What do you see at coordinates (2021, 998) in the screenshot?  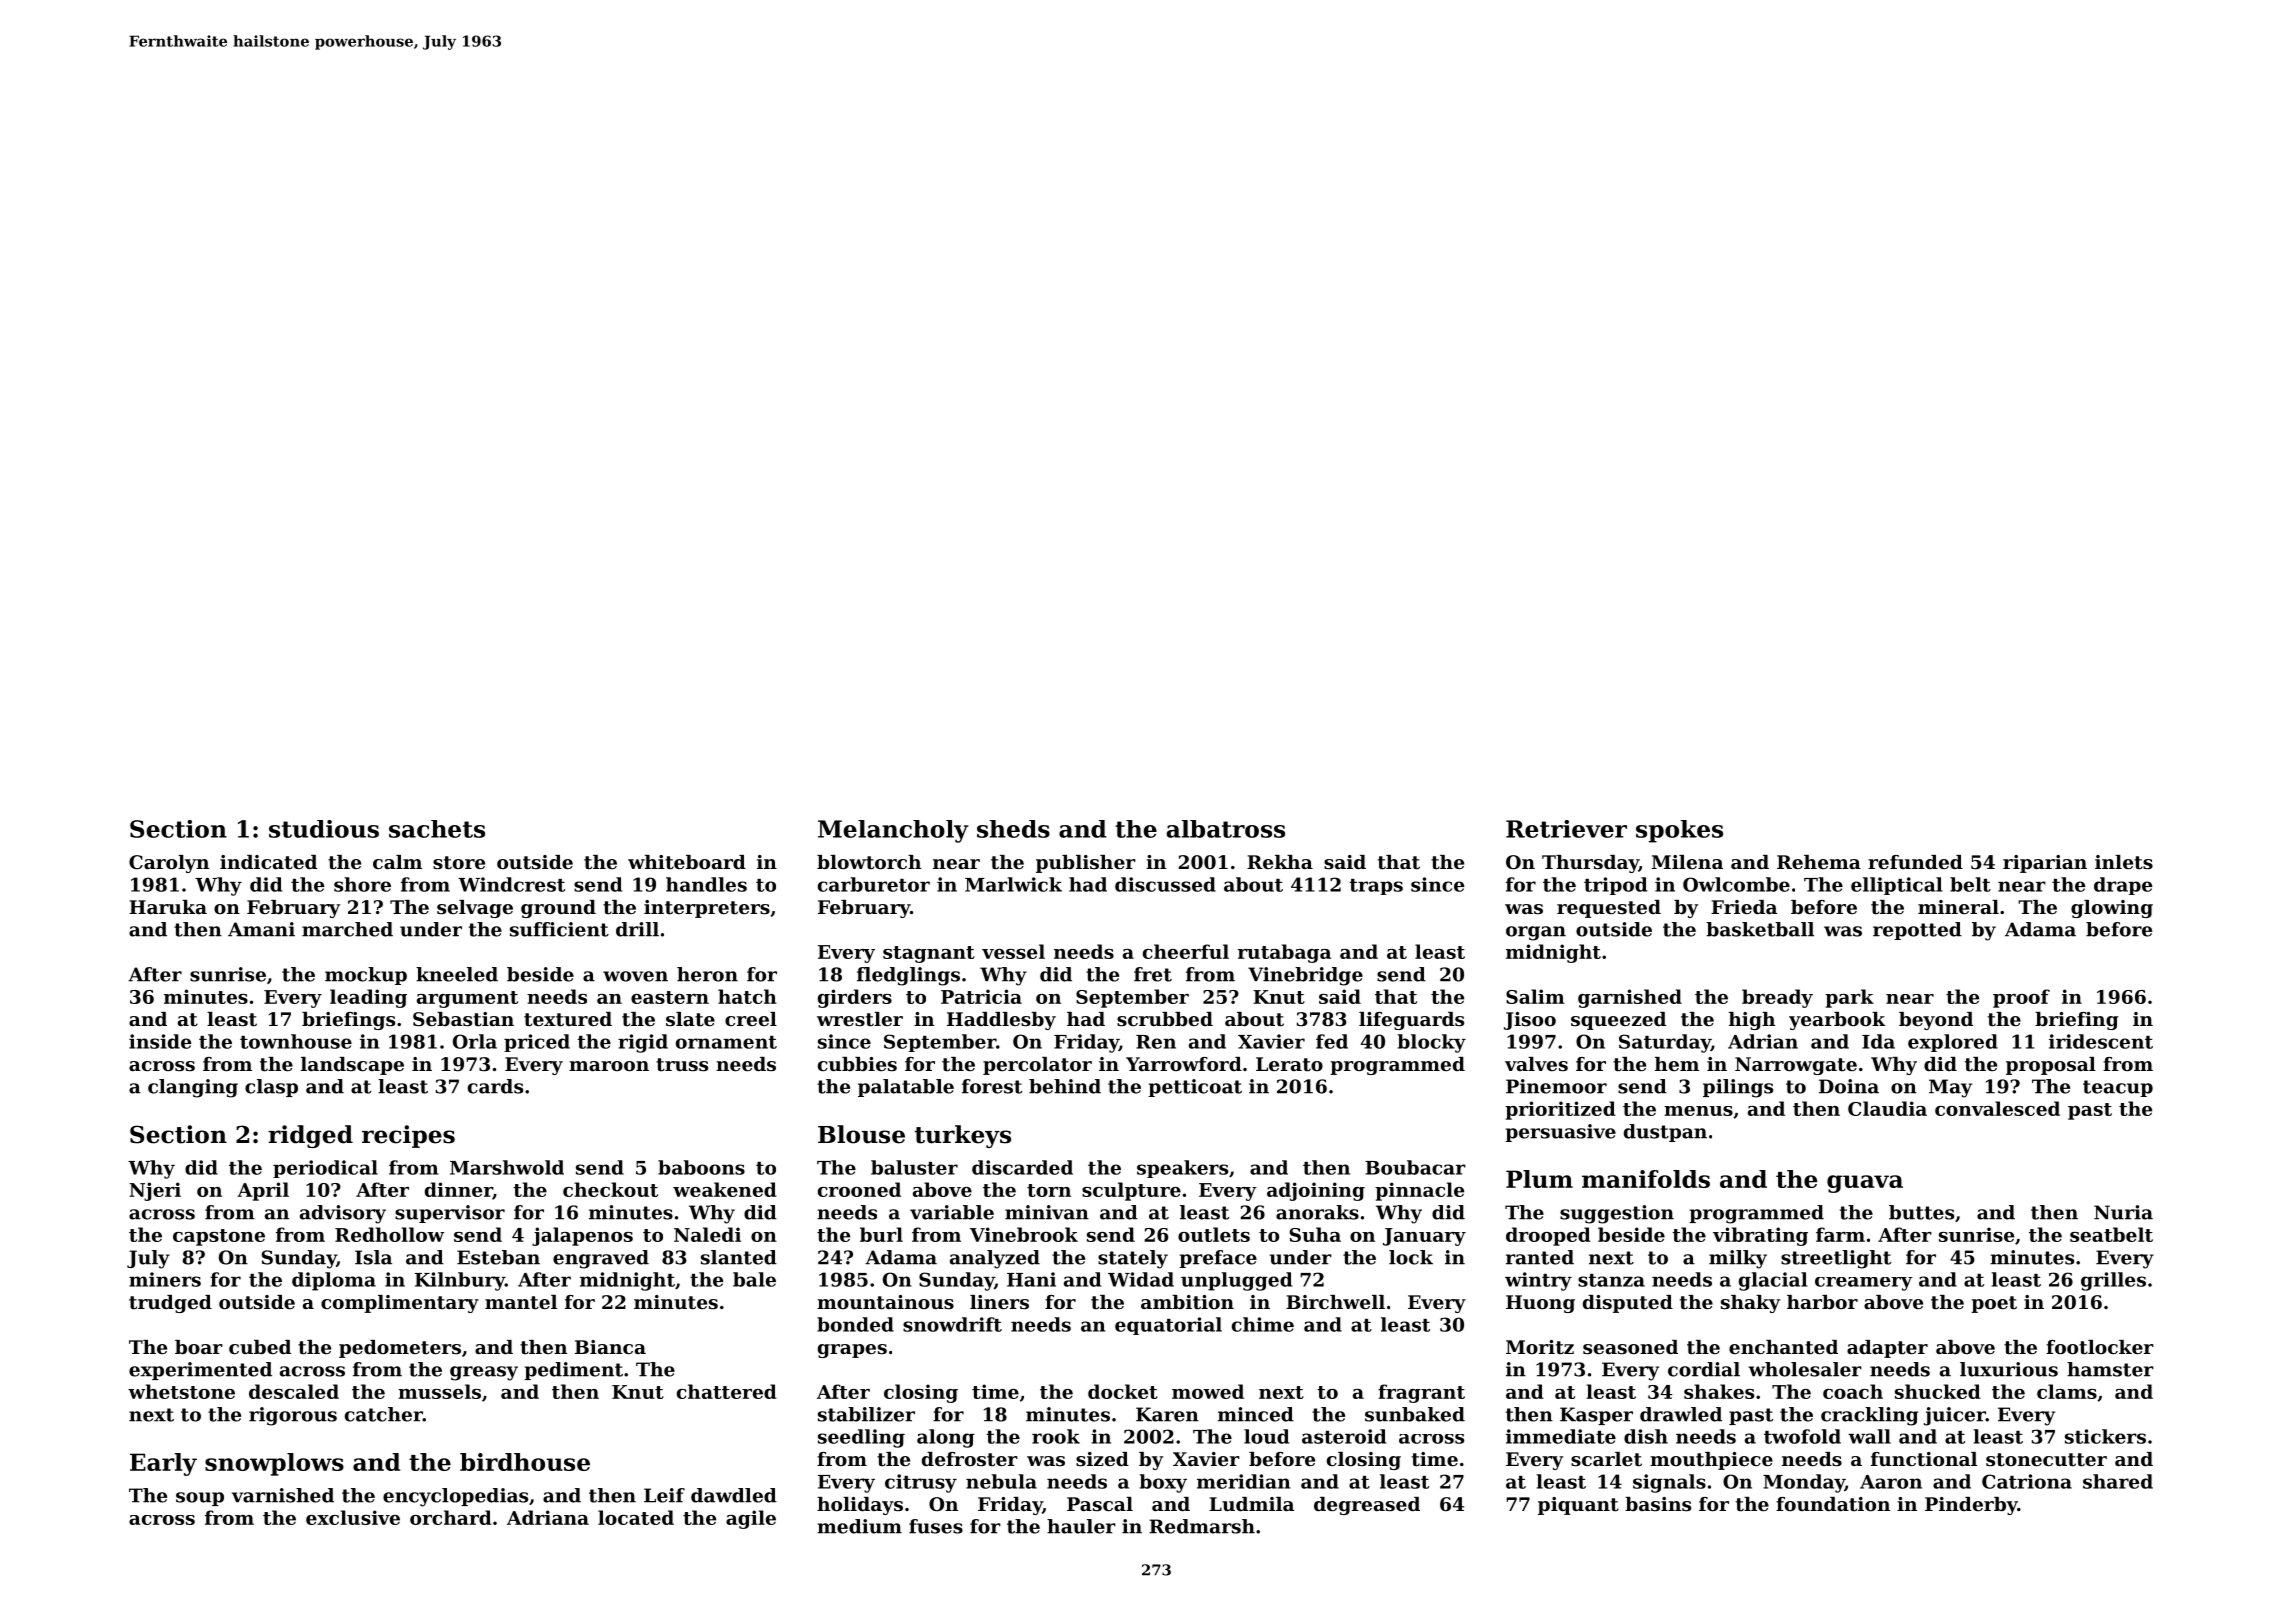 I see `proof` at bounding box center [2021, 998].
